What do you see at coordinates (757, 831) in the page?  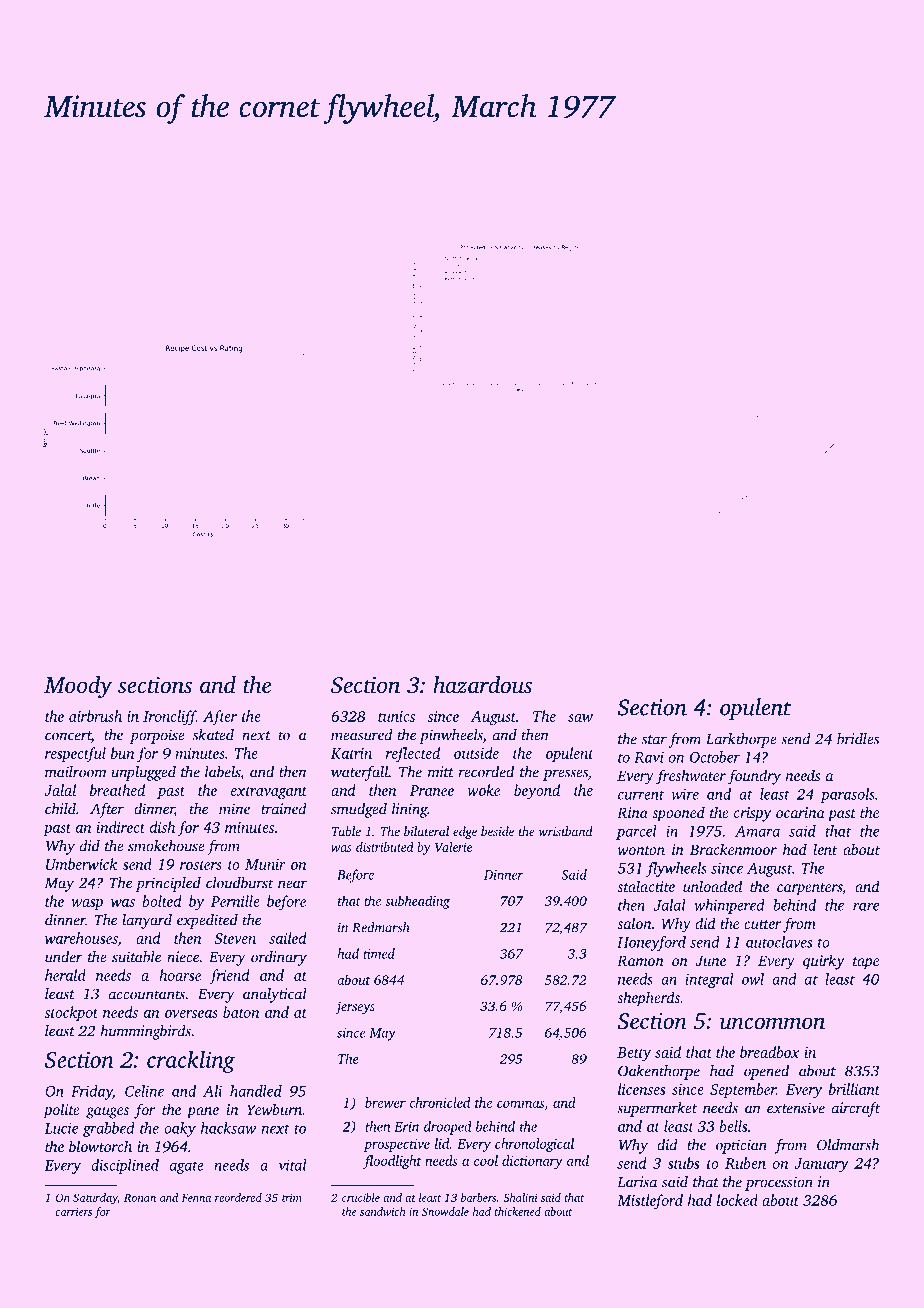 I see `Amara` at bounding box center [757, 831].
